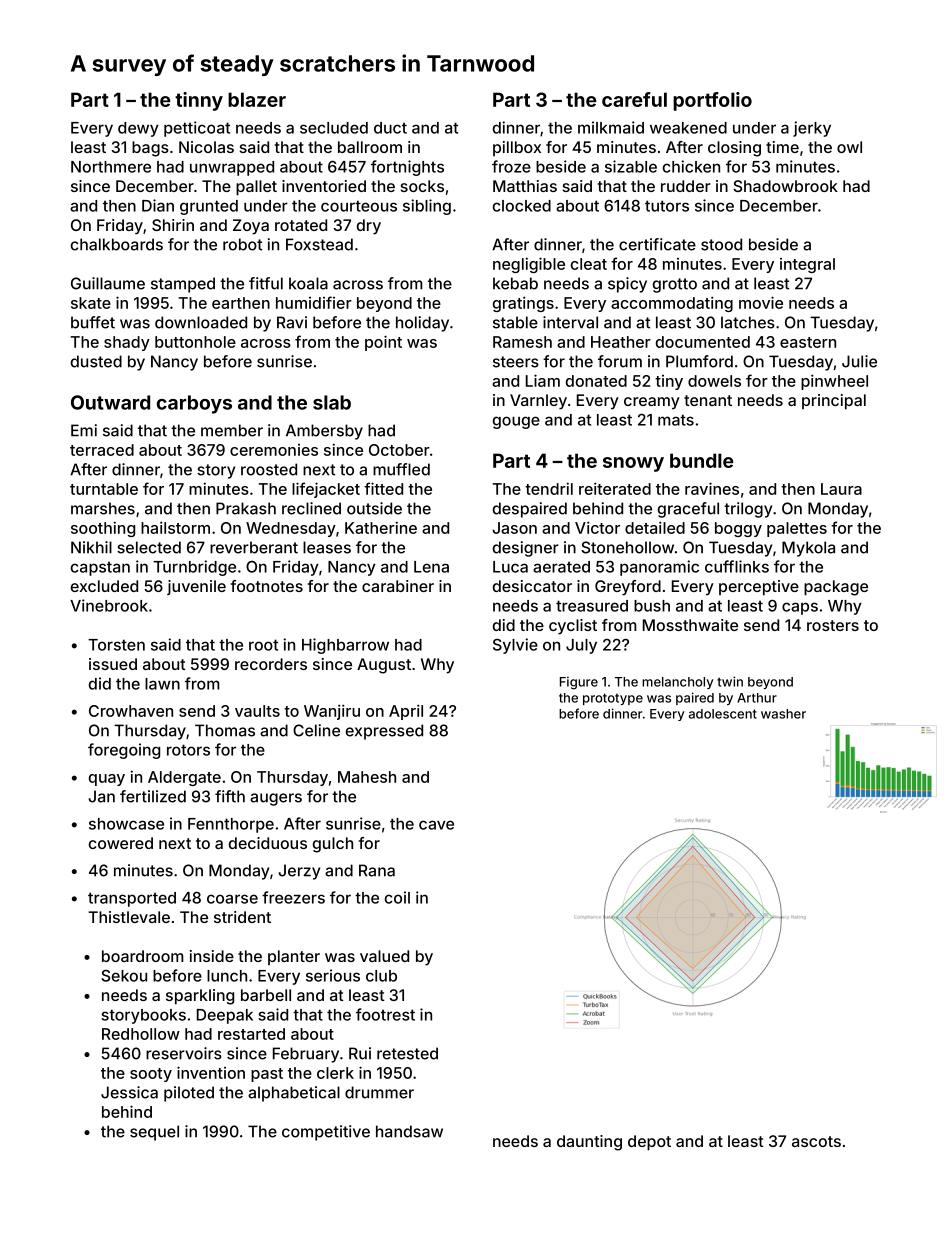 The width and height of the screenshot is (952, 1233). What do you see at coordinates (113, 664) in the screenshot?
I see `issued` at bounding box center [113, 664].
